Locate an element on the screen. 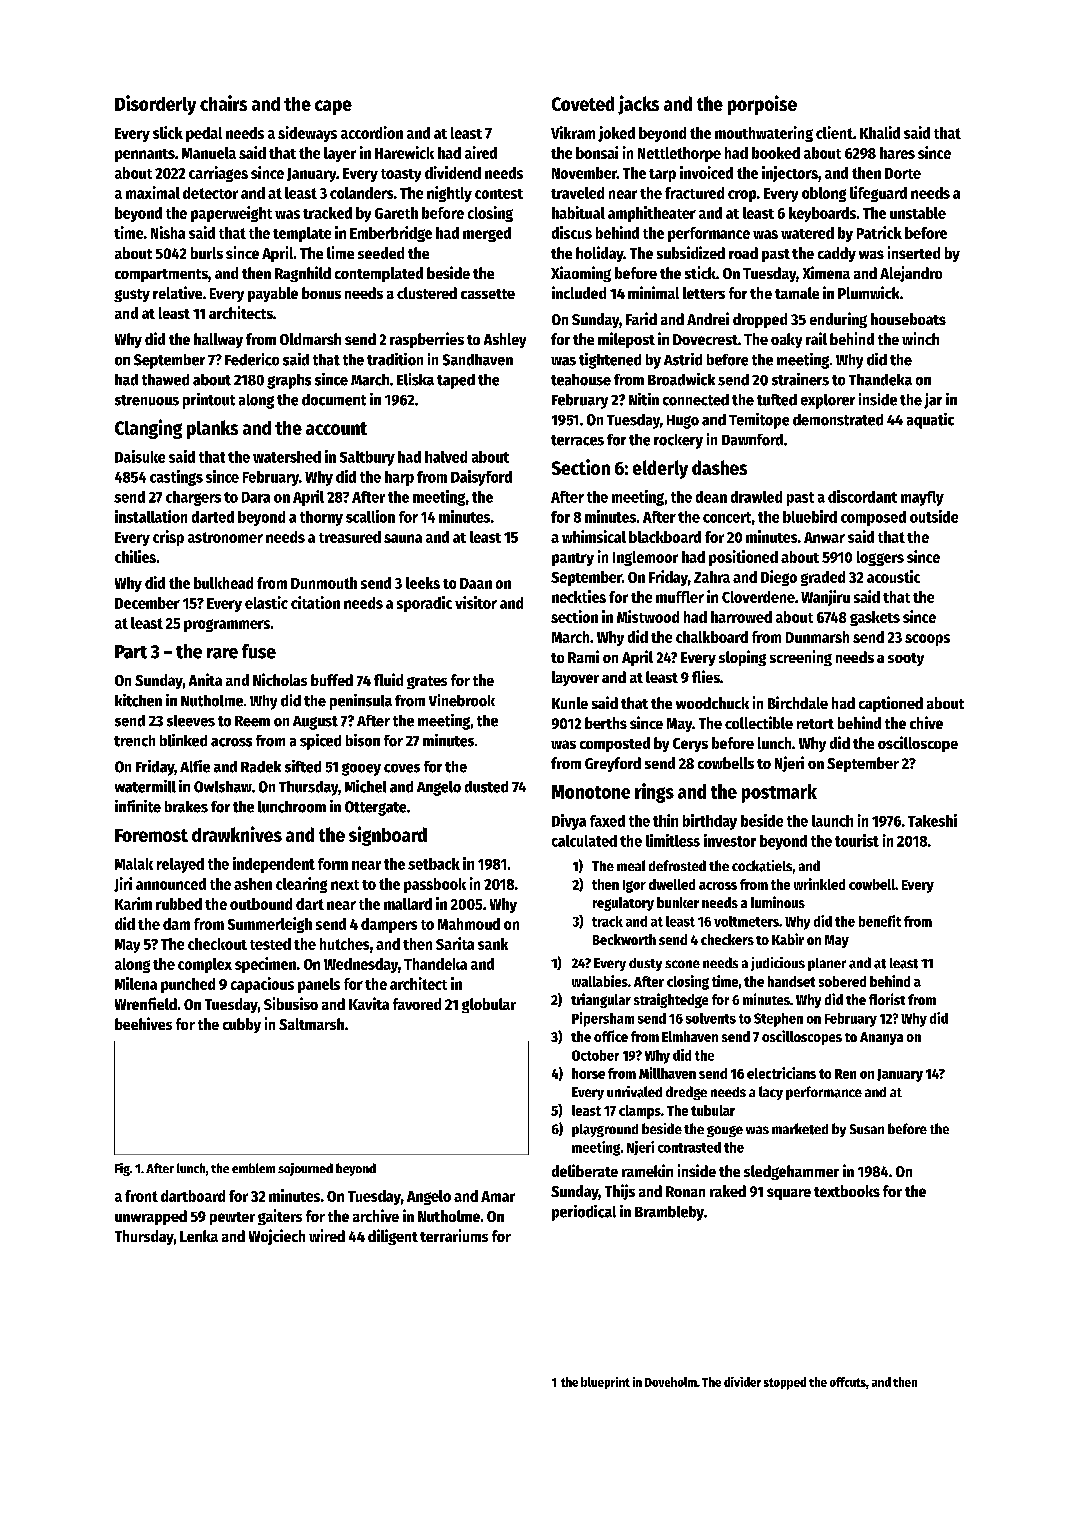 The image size is (1080, 1527). emblem is located at coordinates (253, 1168).
